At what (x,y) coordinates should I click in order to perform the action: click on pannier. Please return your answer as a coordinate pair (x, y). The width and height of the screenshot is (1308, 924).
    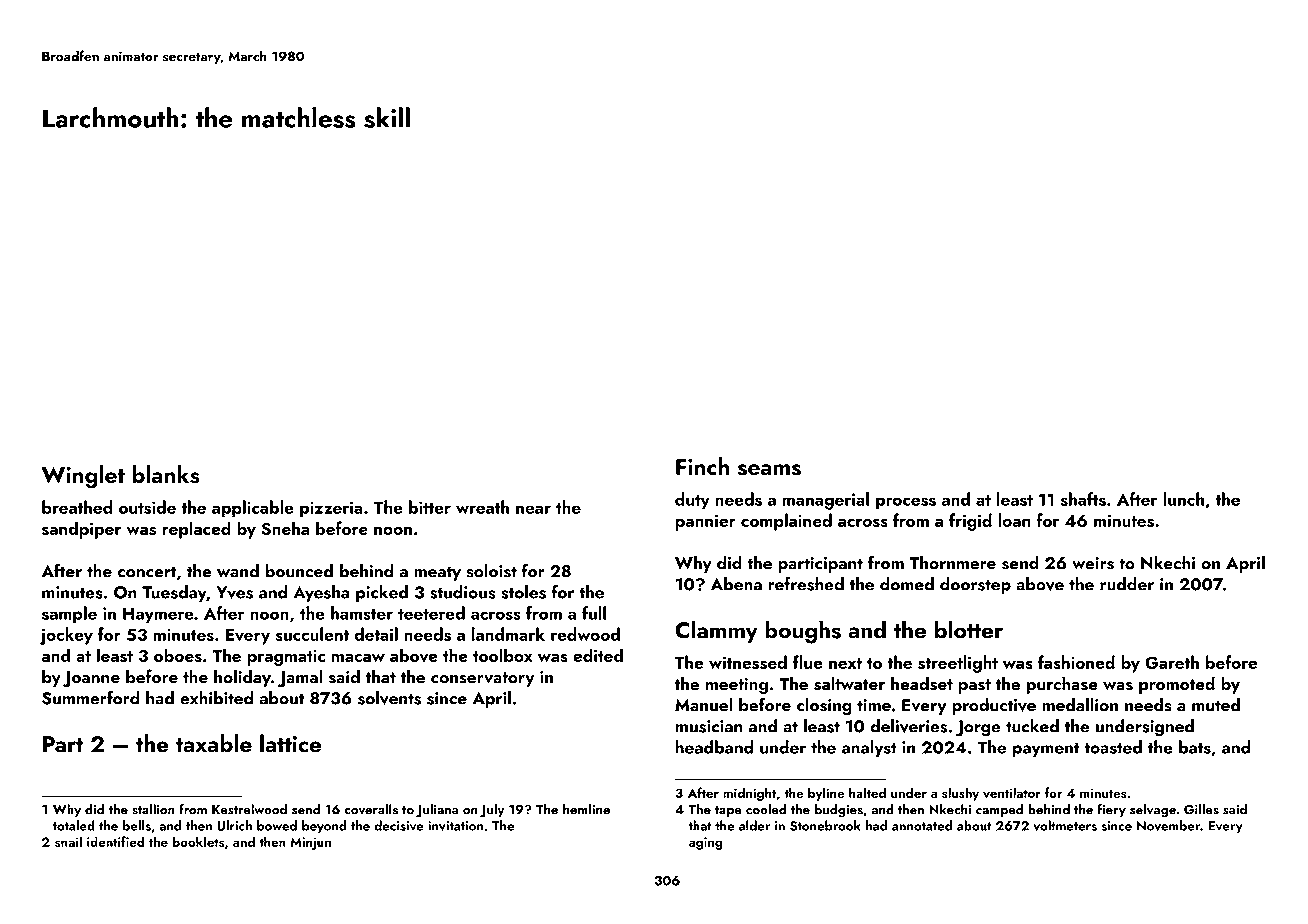
    Looking at the image, I should click on (706, 522).
